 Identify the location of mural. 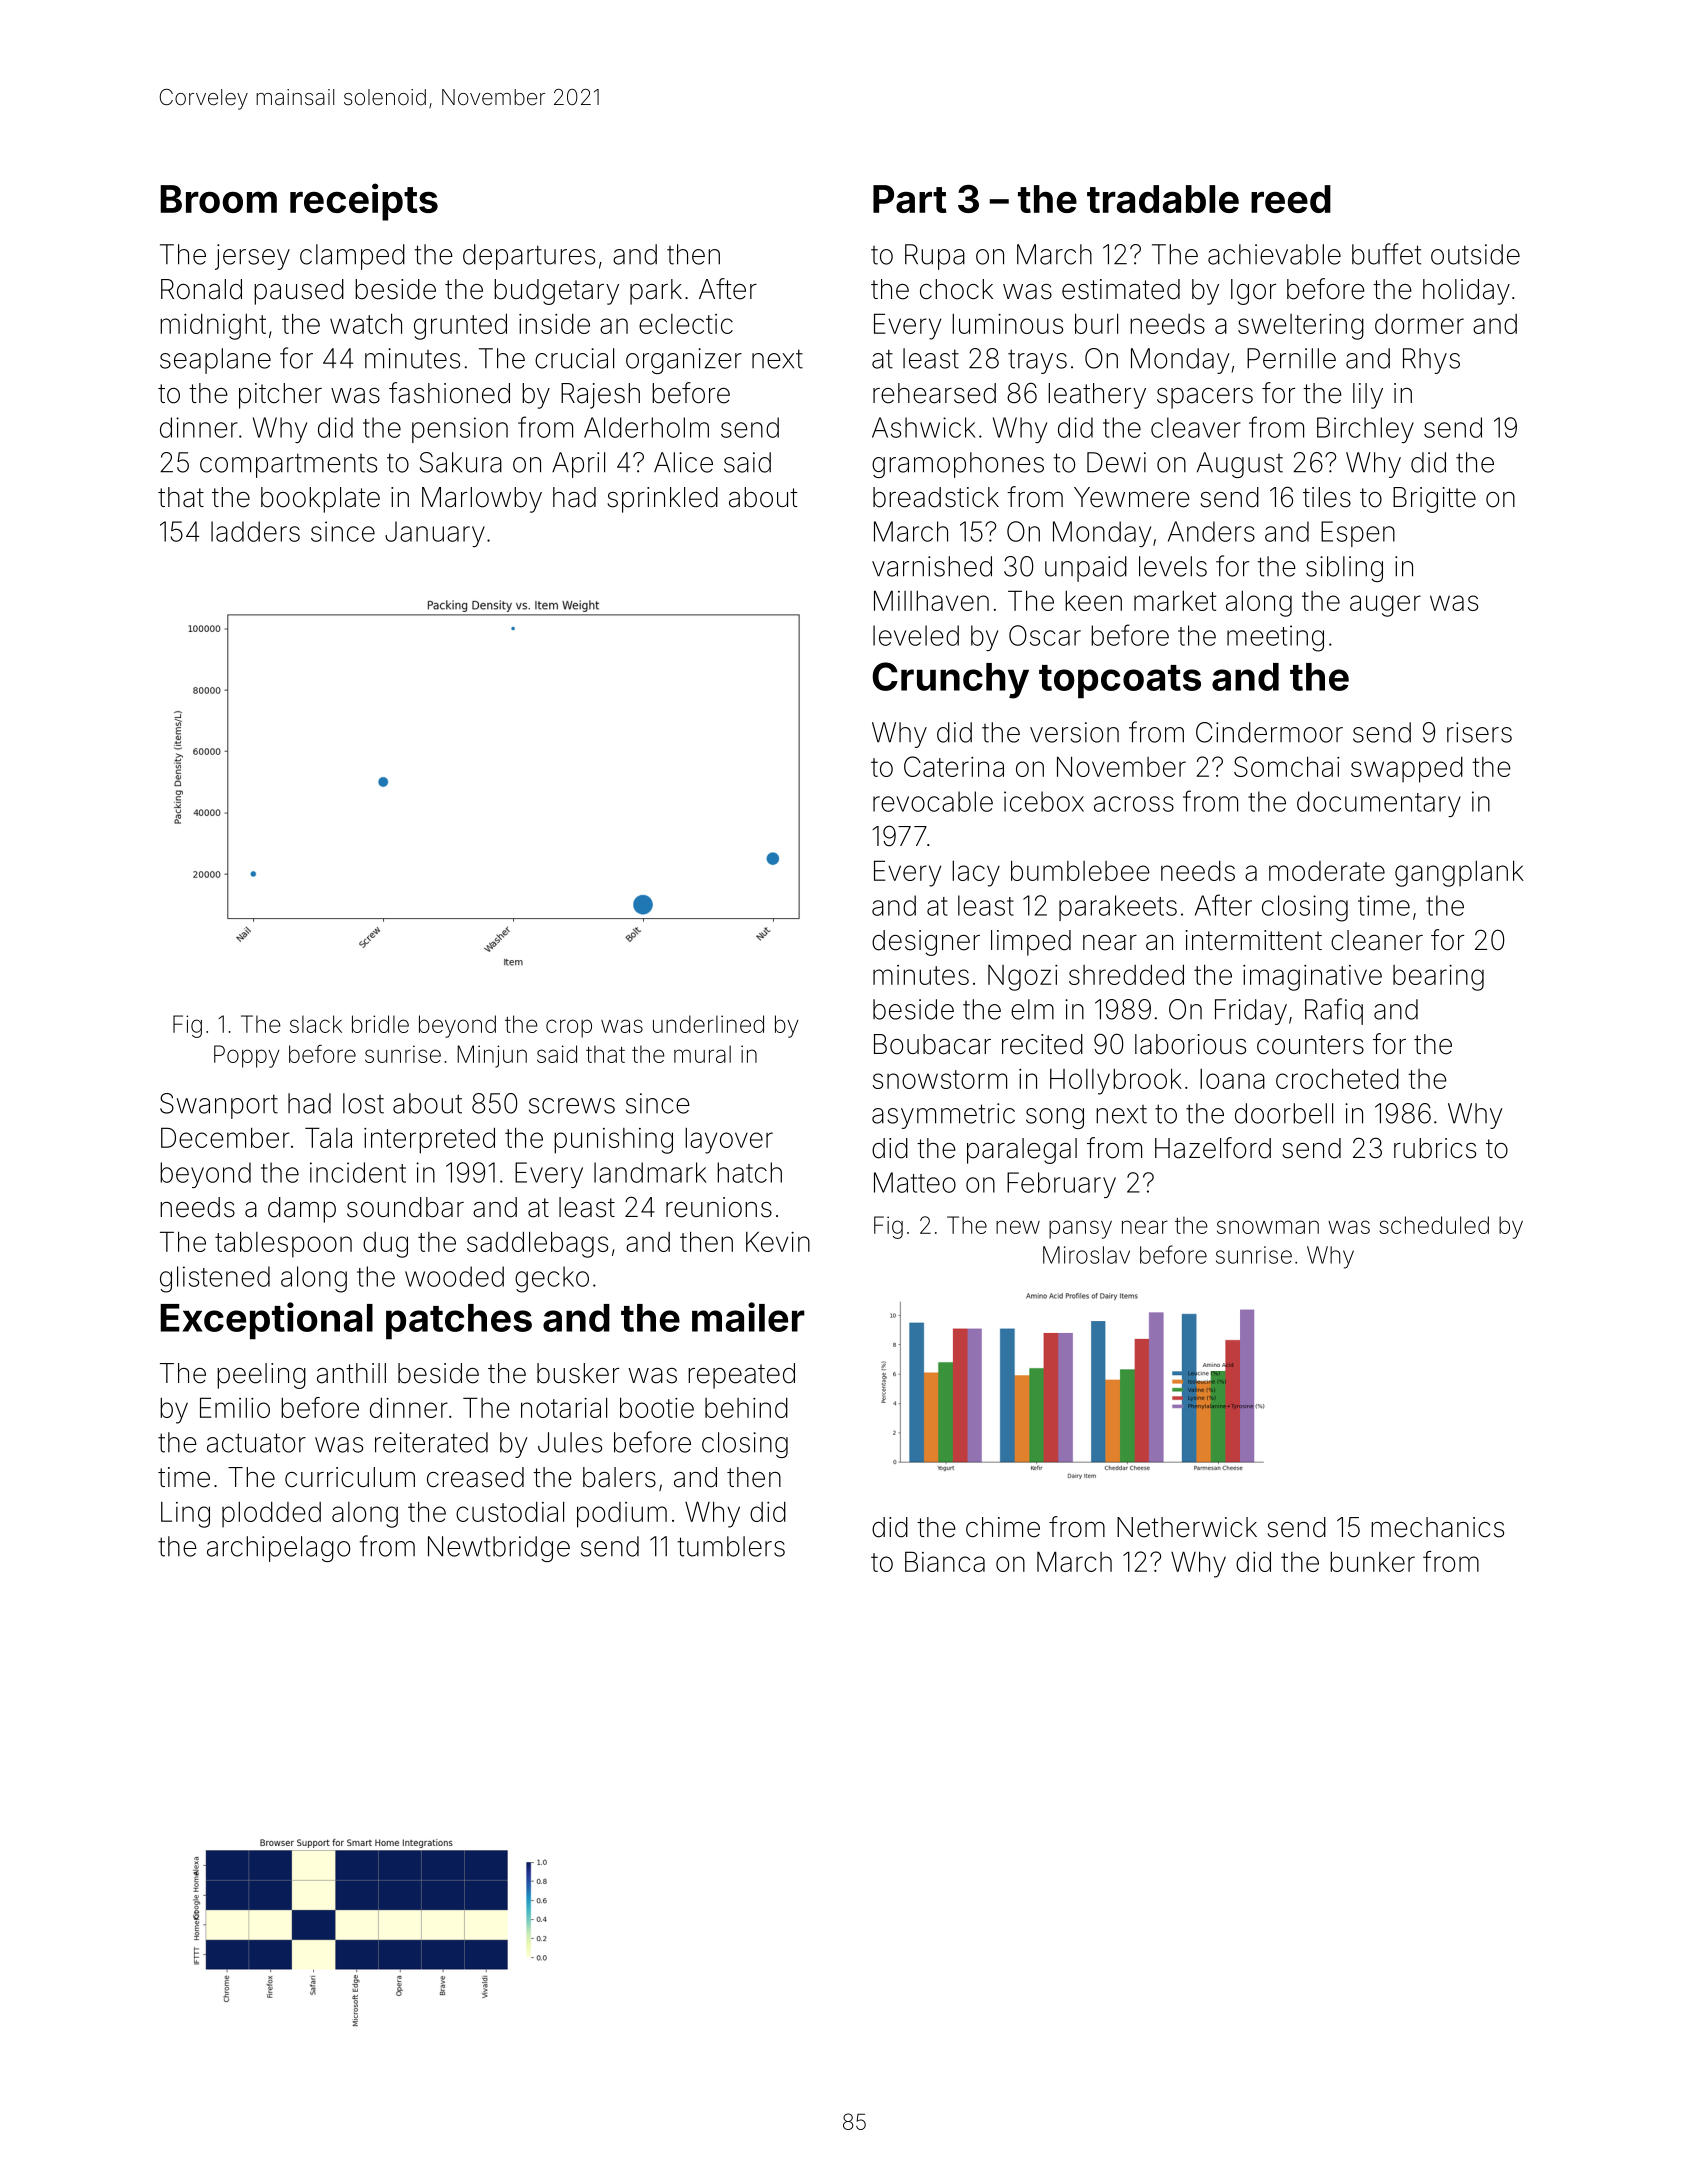
(702, 1054).
